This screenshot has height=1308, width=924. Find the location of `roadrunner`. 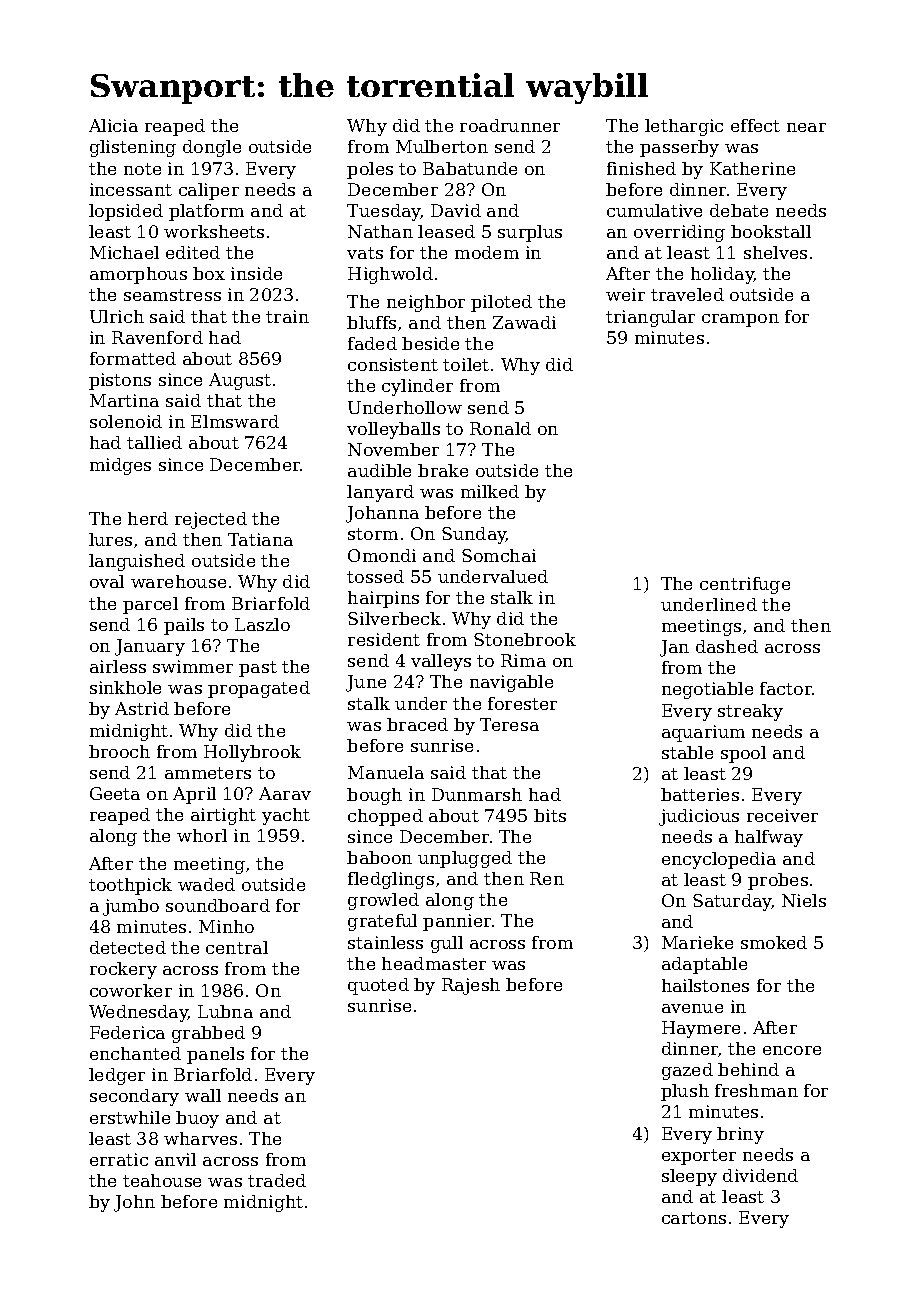

roadrunner is located at coordinates (510, 125).
